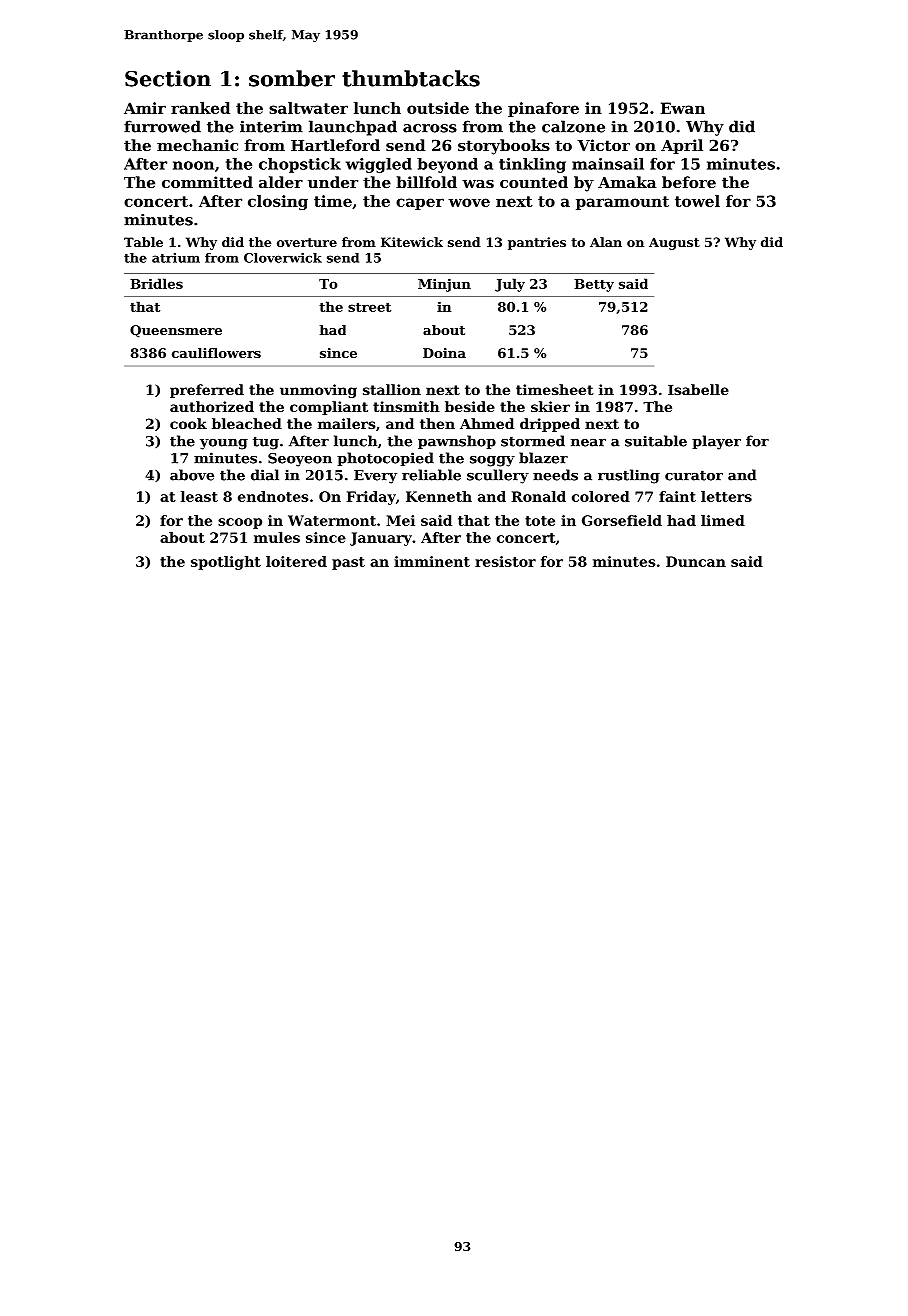 The height and width of the screenshot is (1316, 908). I want to click on Section, so click(168, 78).
